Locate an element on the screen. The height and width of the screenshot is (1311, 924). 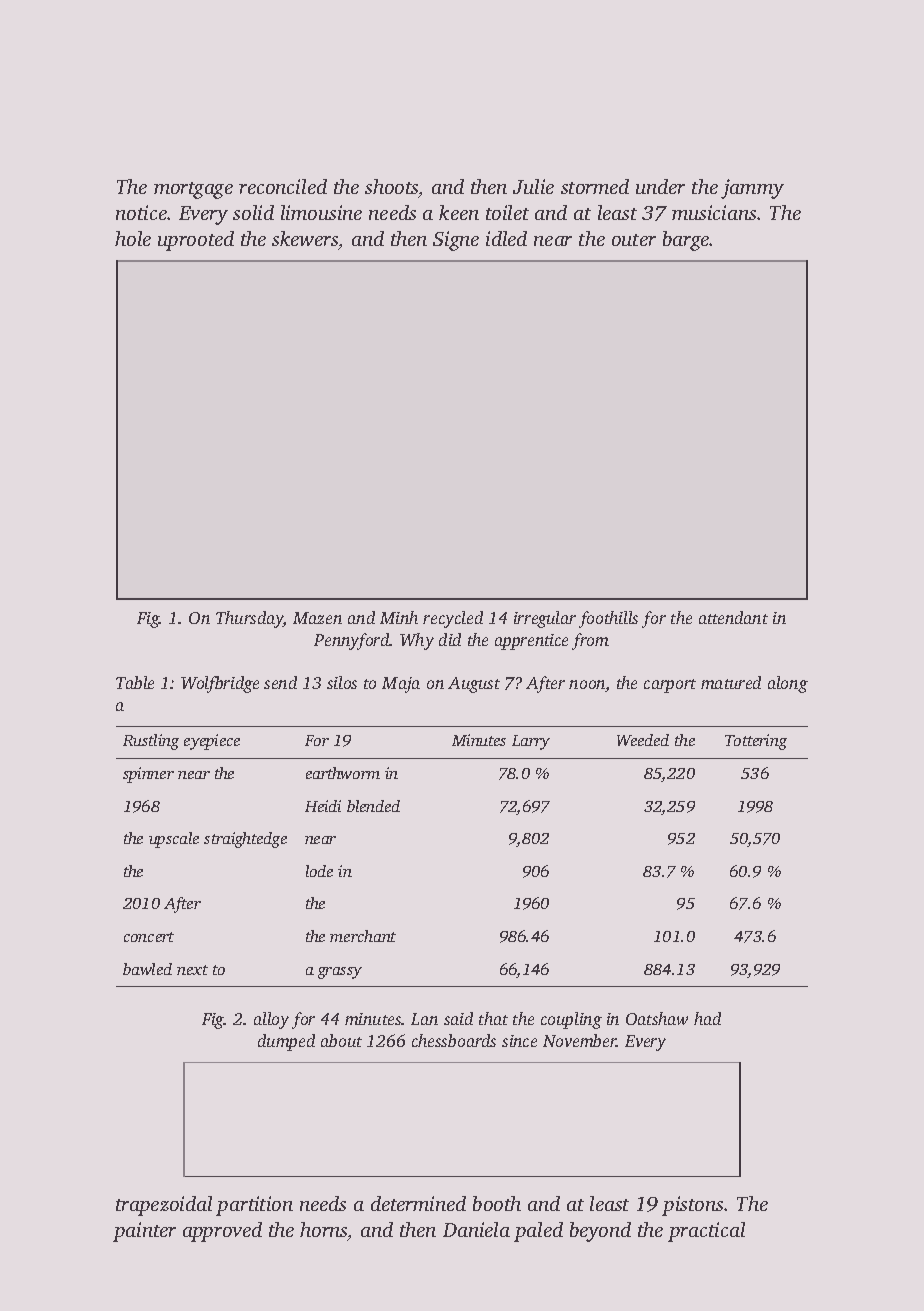
barge is located at coordinates (686, 241).
